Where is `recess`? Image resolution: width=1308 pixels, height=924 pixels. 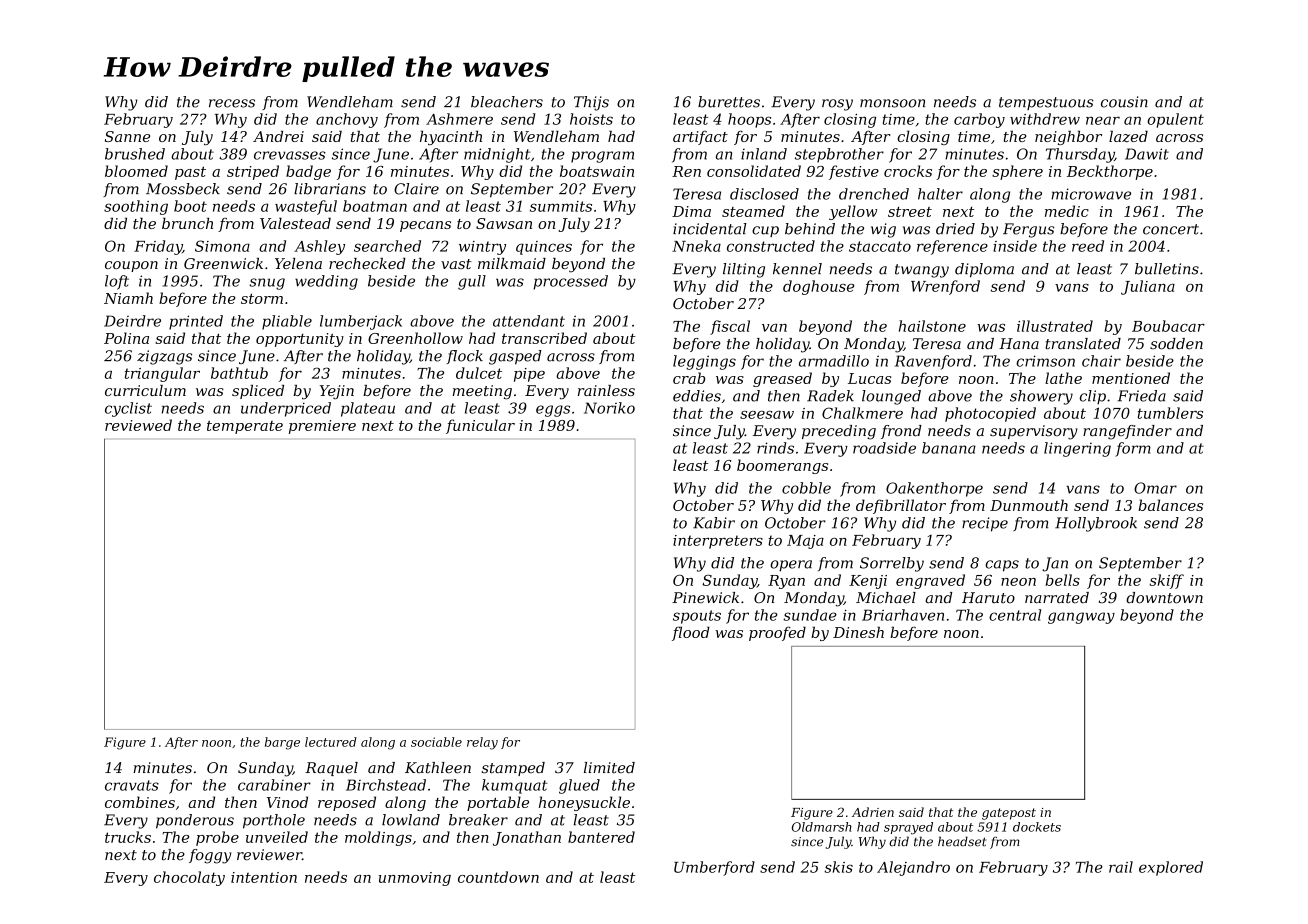
recess is located at coordinates (232, 103).
